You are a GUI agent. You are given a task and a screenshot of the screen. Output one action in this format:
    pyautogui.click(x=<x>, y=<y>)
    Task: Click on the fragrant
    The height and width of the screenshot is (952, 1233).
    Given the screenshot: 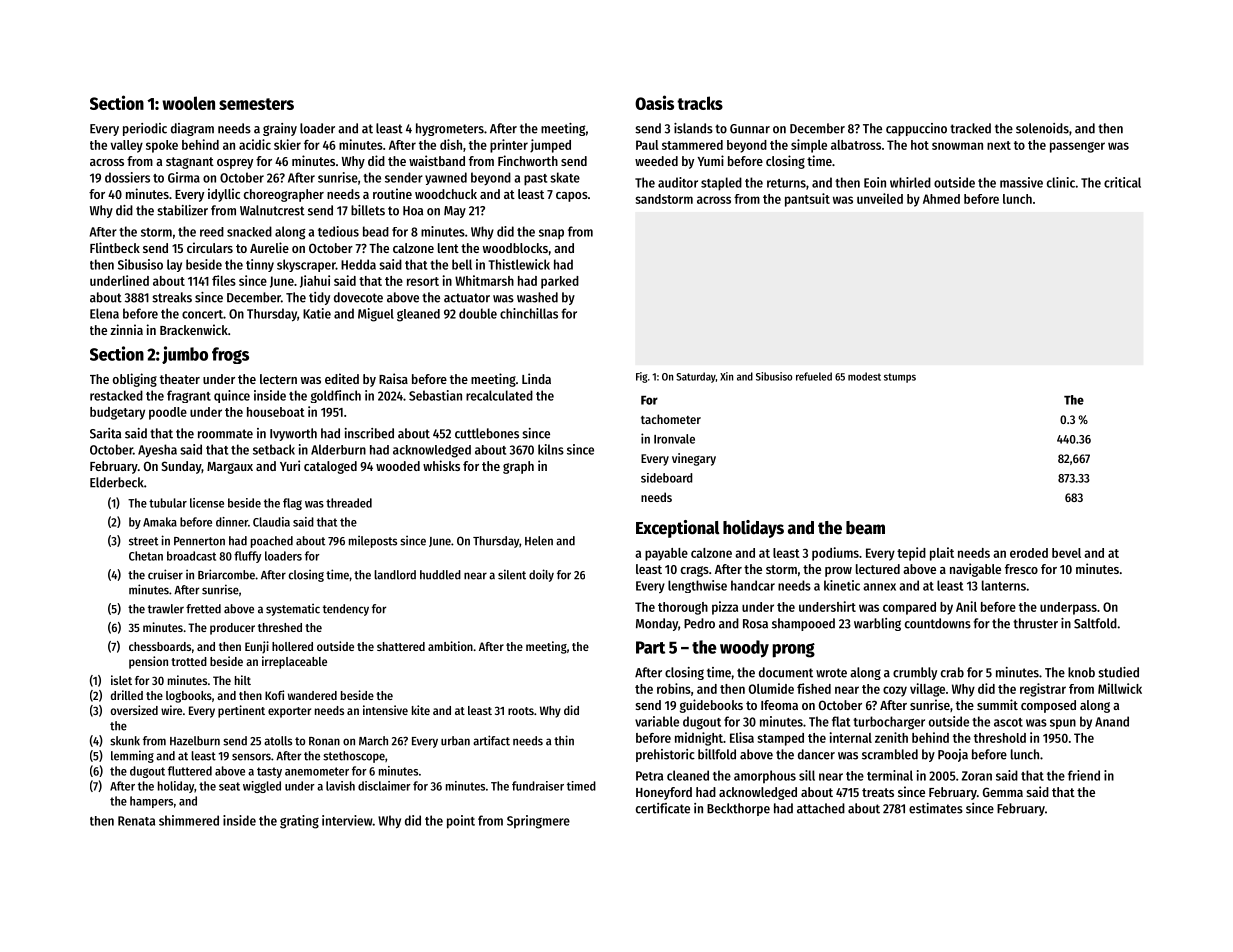 What is the action you would take?
    pyautogui.click(x=189, y=396)
